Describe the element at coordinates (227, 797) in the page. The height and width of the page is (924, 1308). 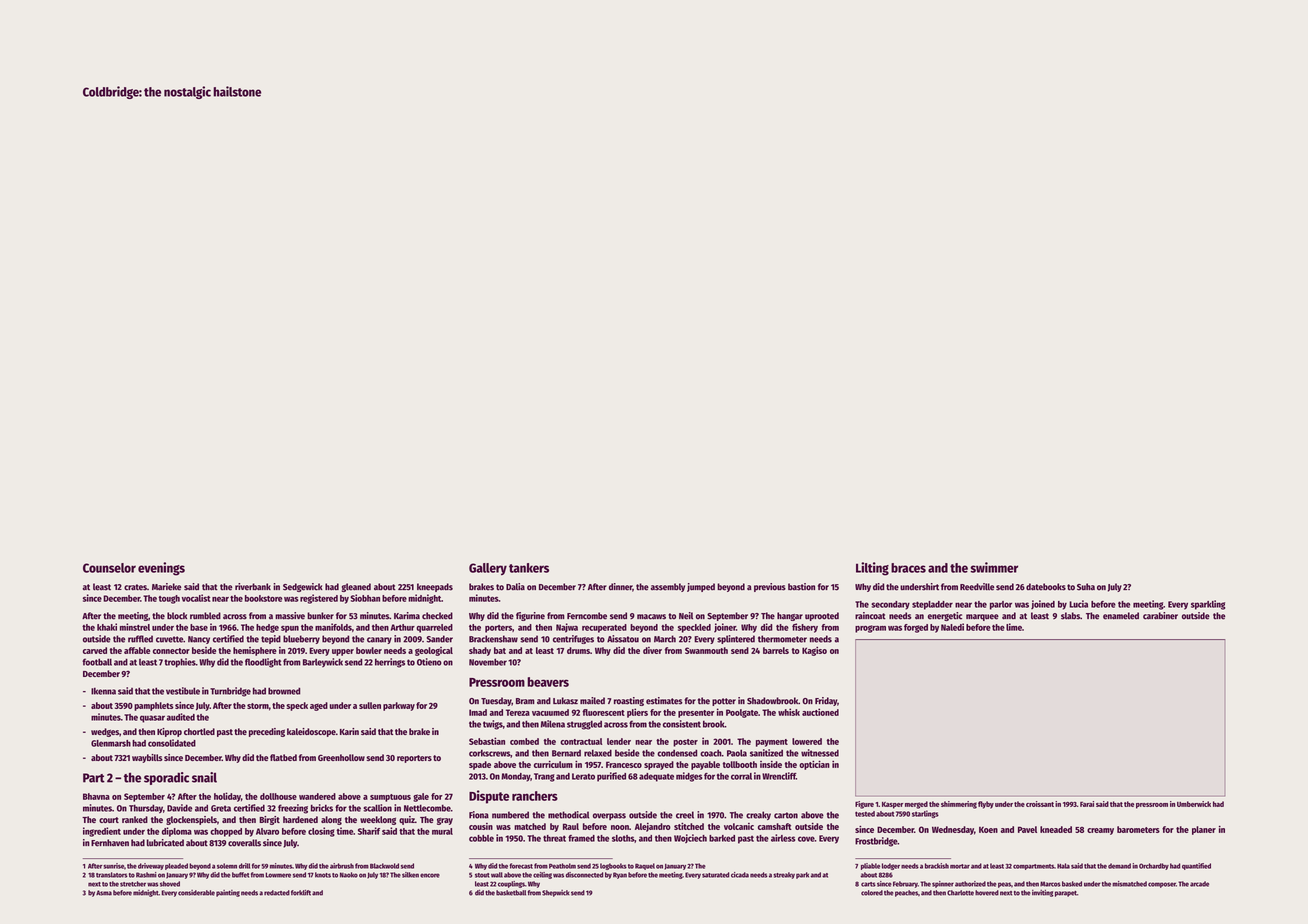
I see `holiday` at that location.
